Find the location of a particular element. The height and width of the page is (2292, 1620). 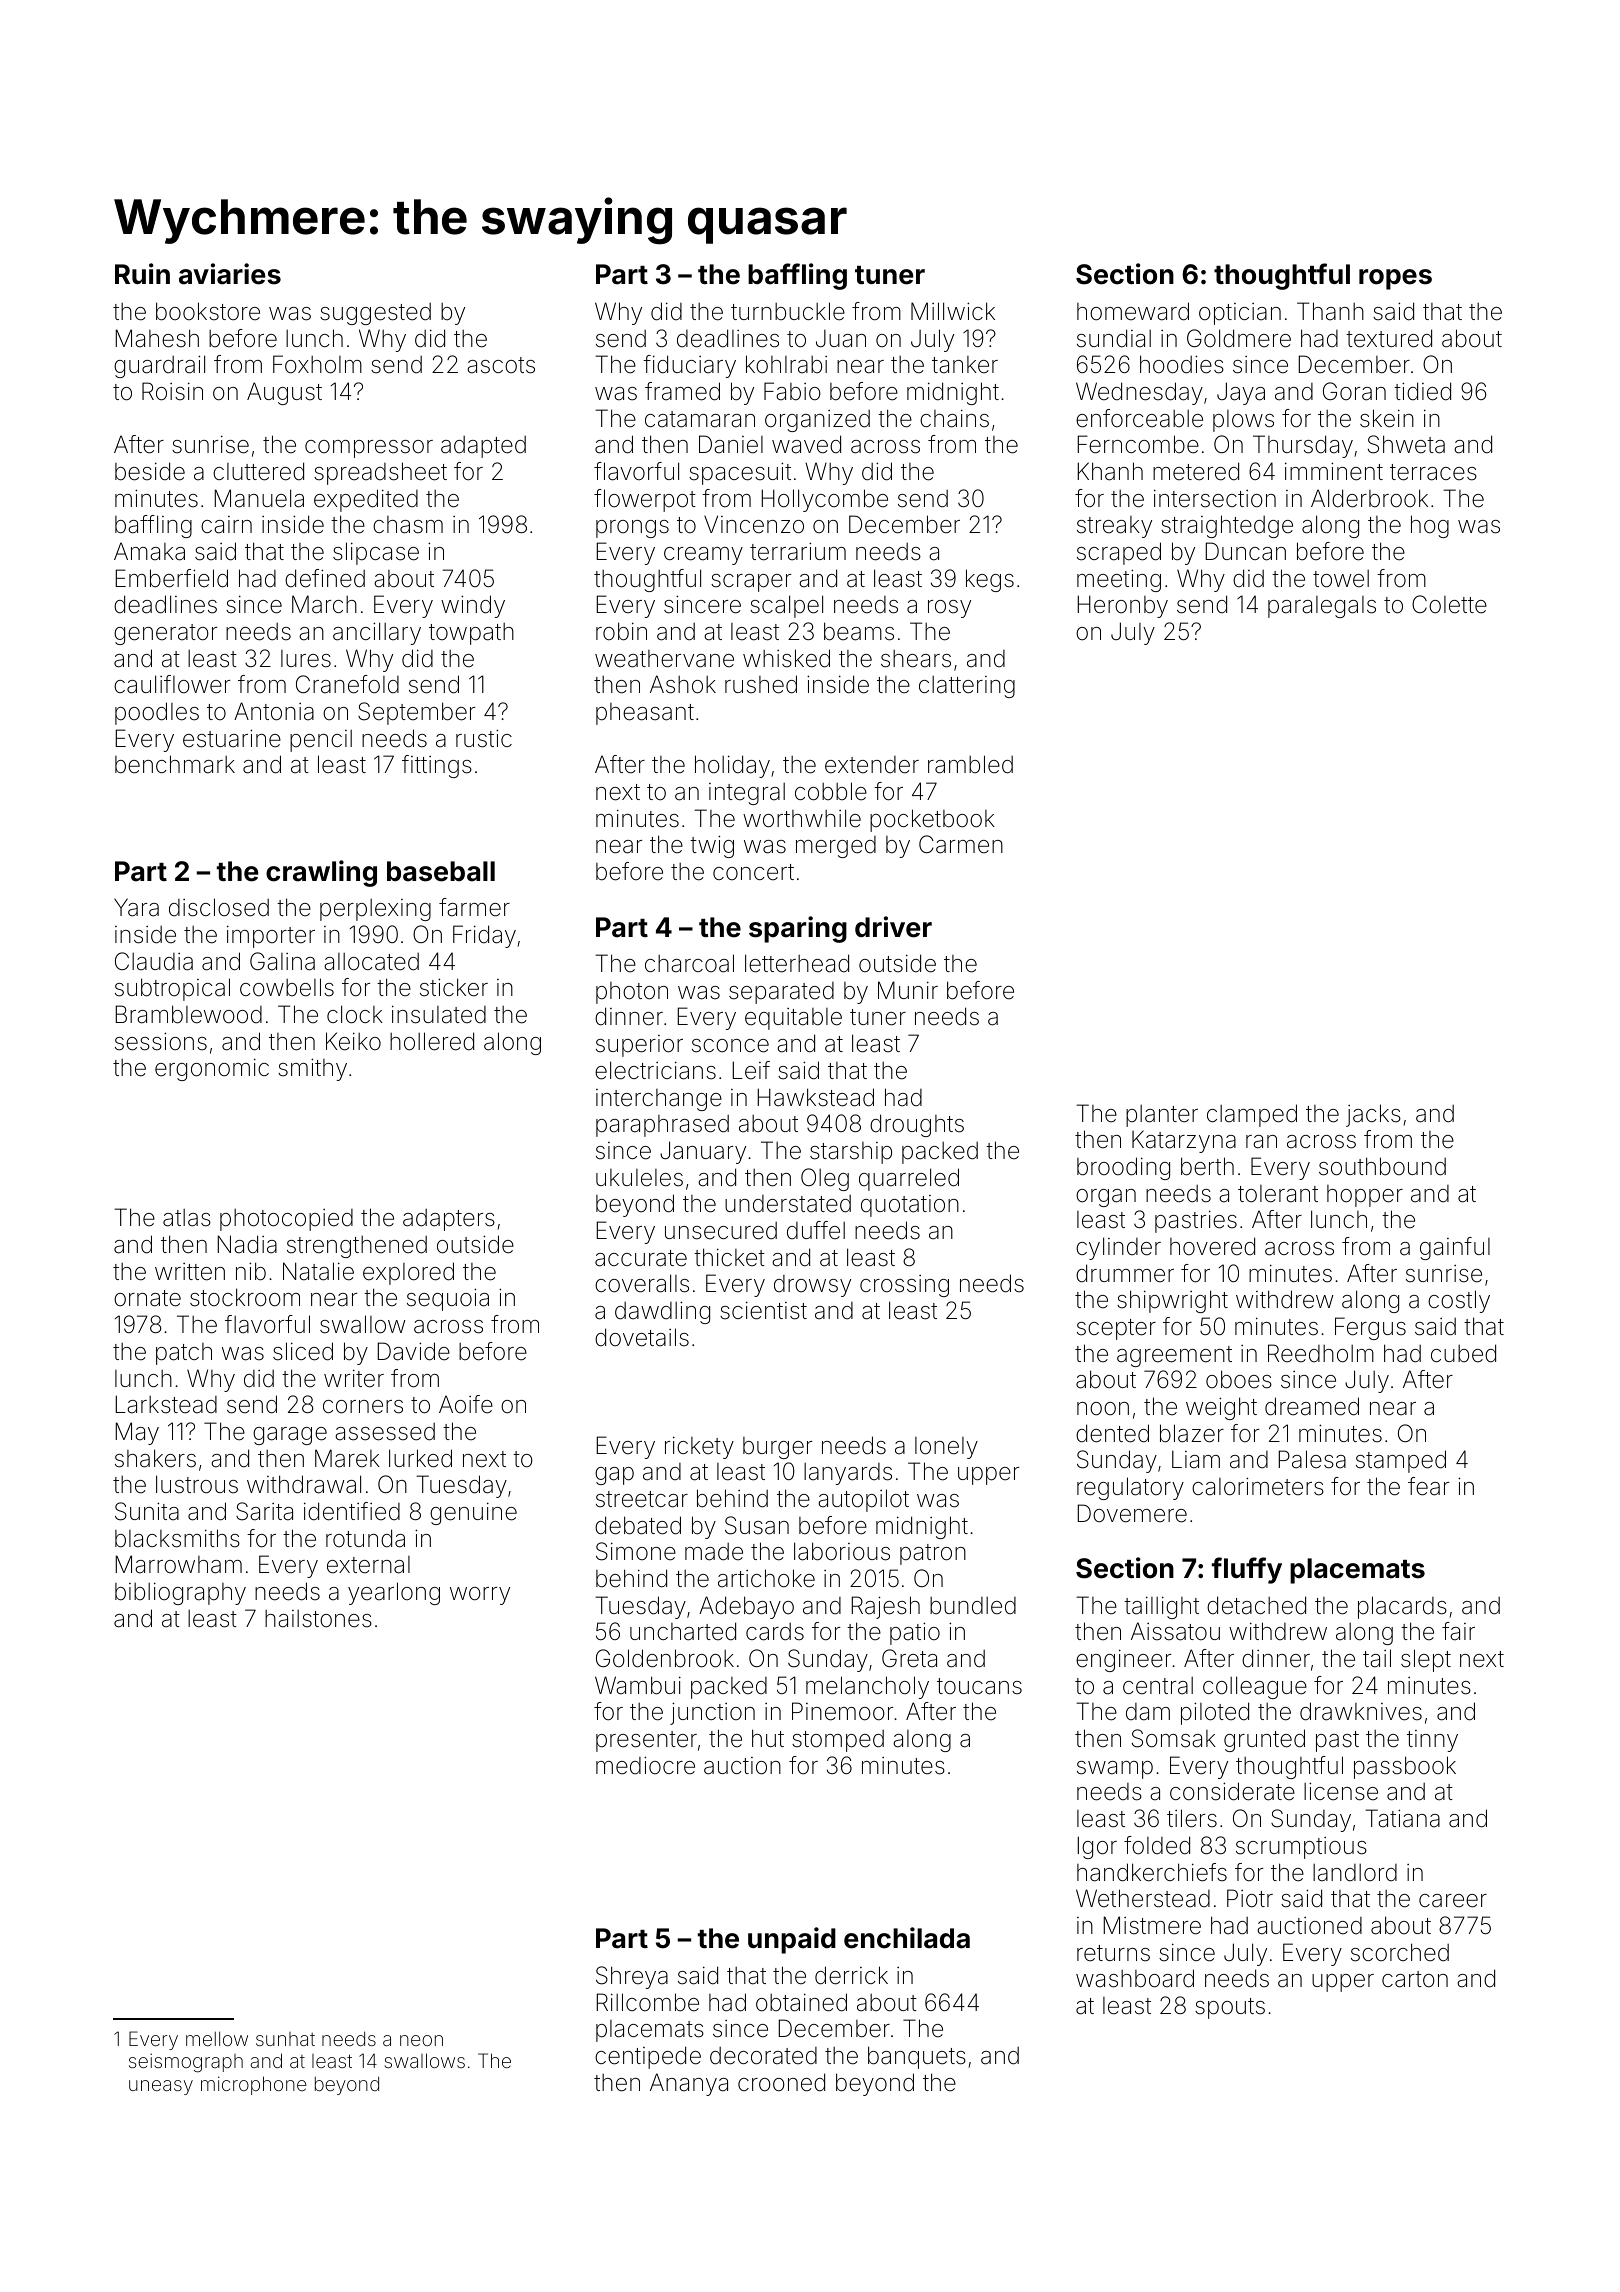

Carmen is located at coordinates (961, 844).
